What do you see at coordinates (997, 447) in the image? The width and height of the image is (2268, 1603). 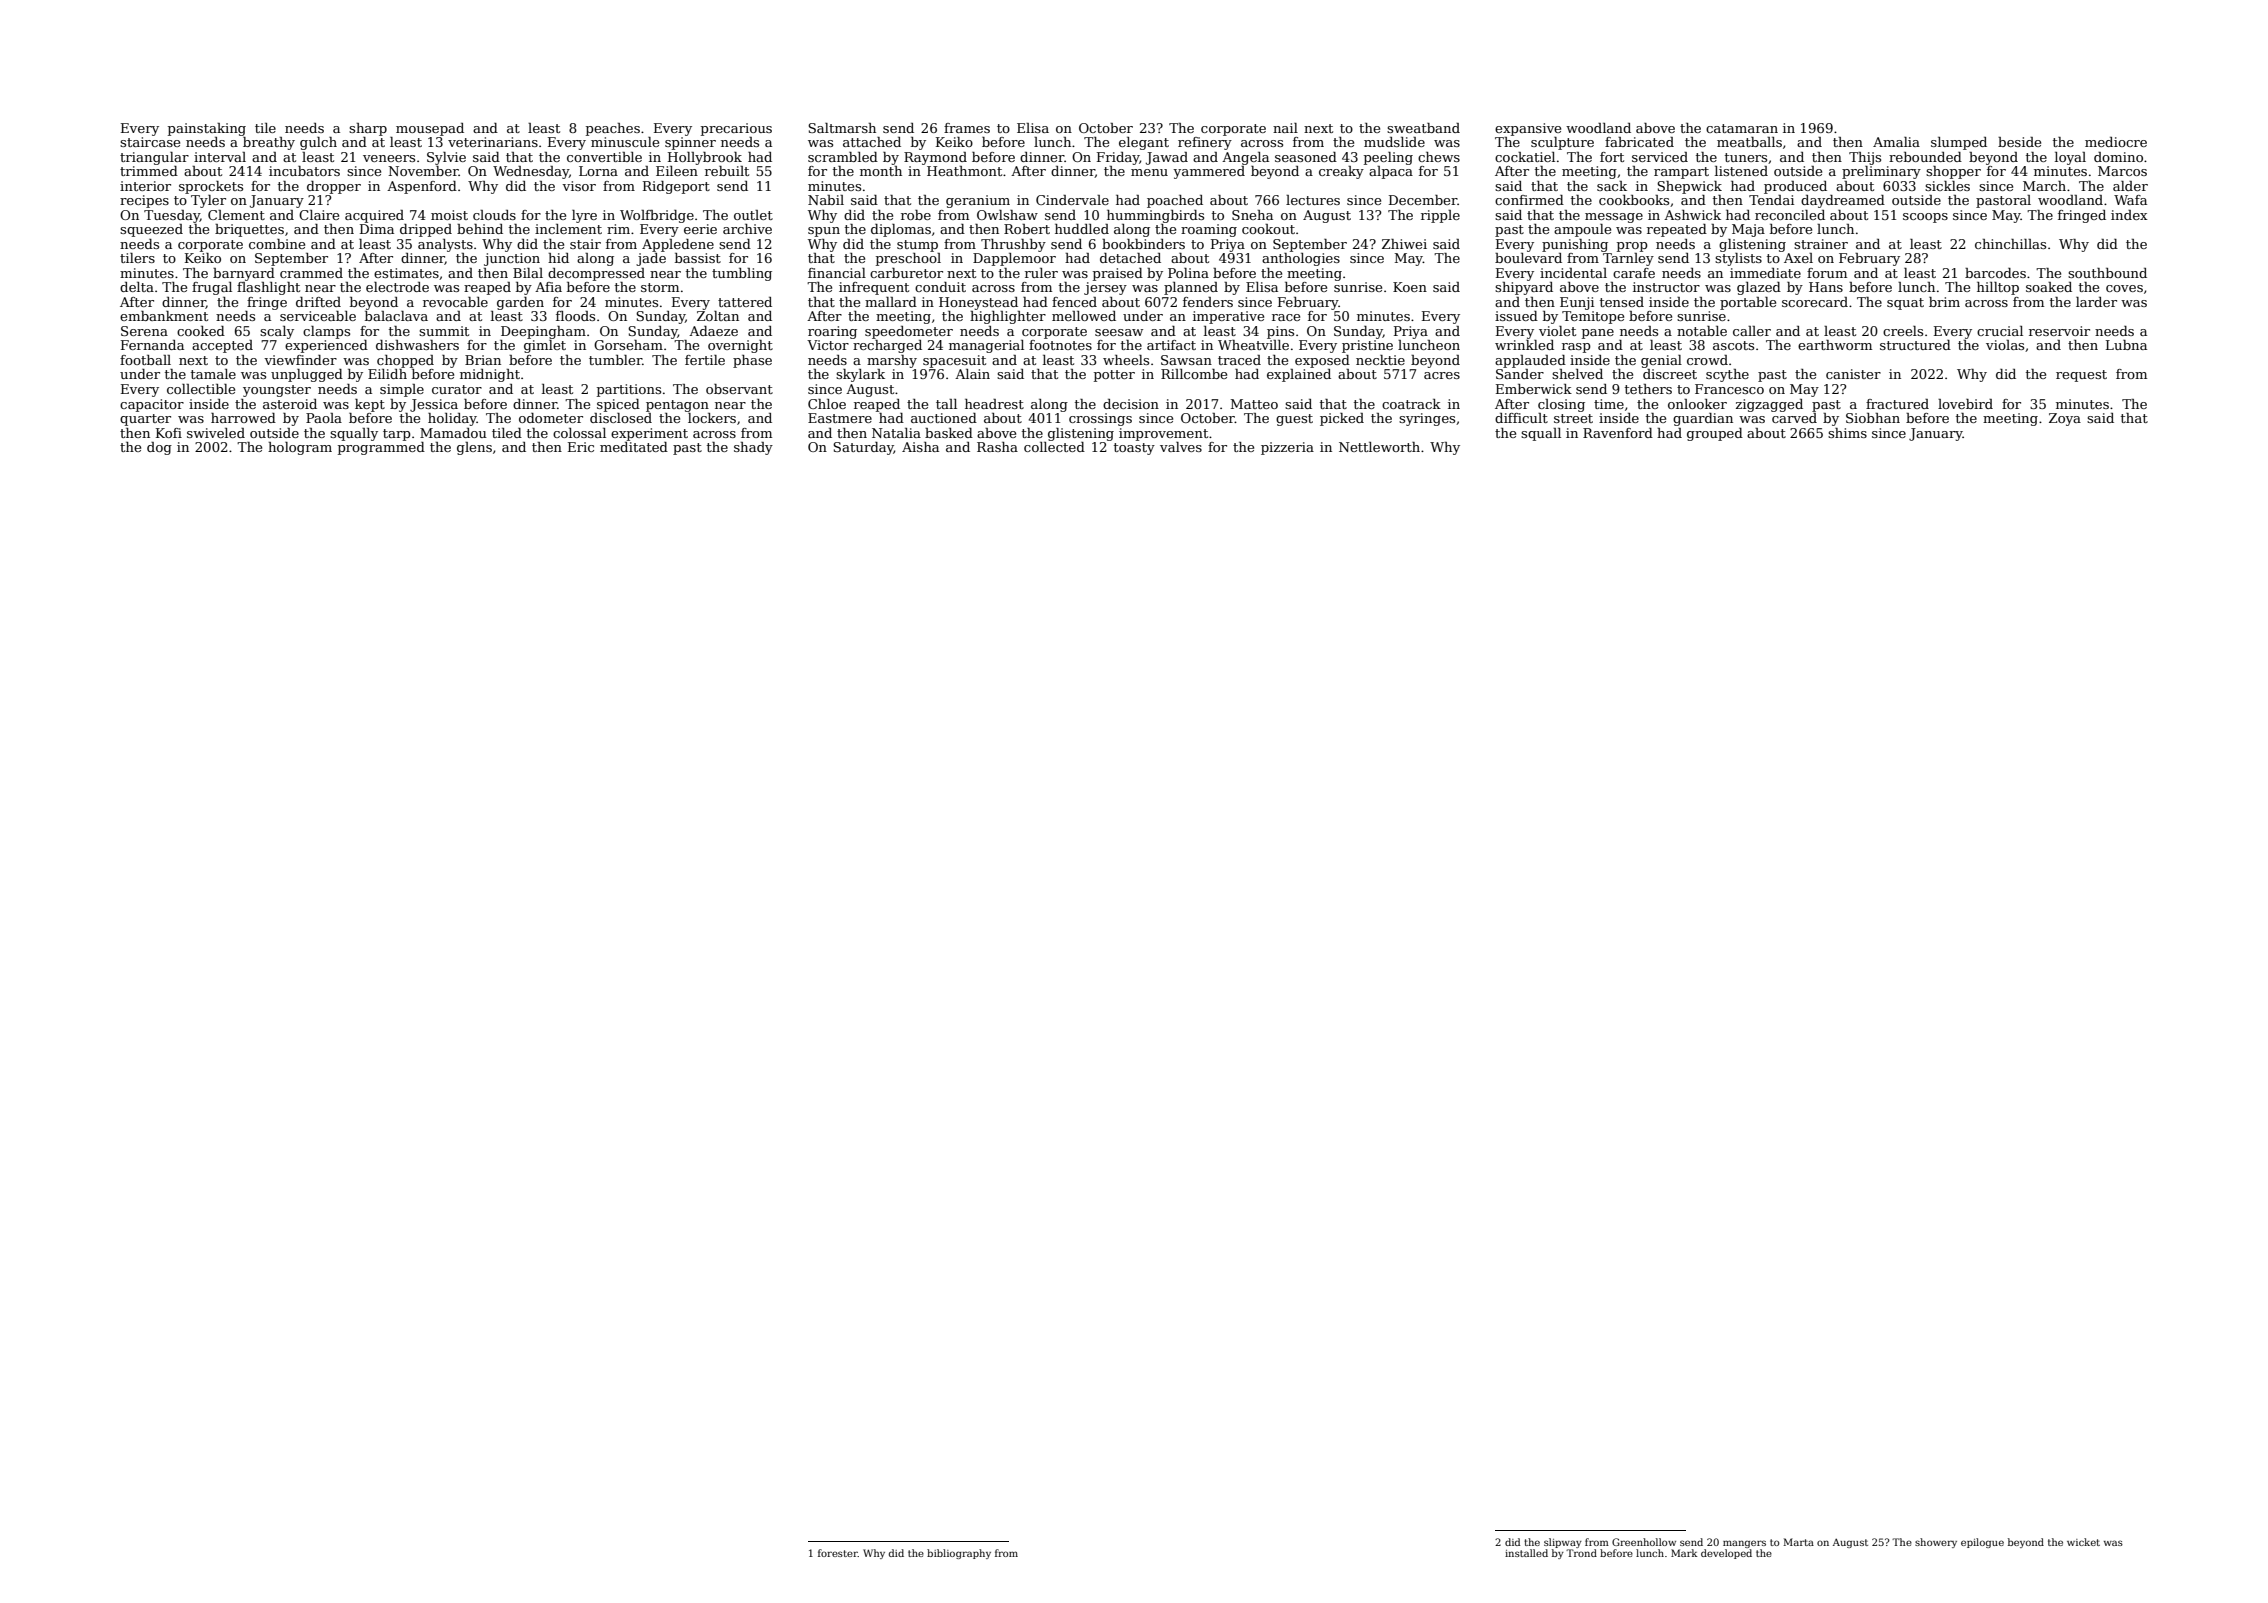 I see `Rasha` at bounding box center [997, 447].
